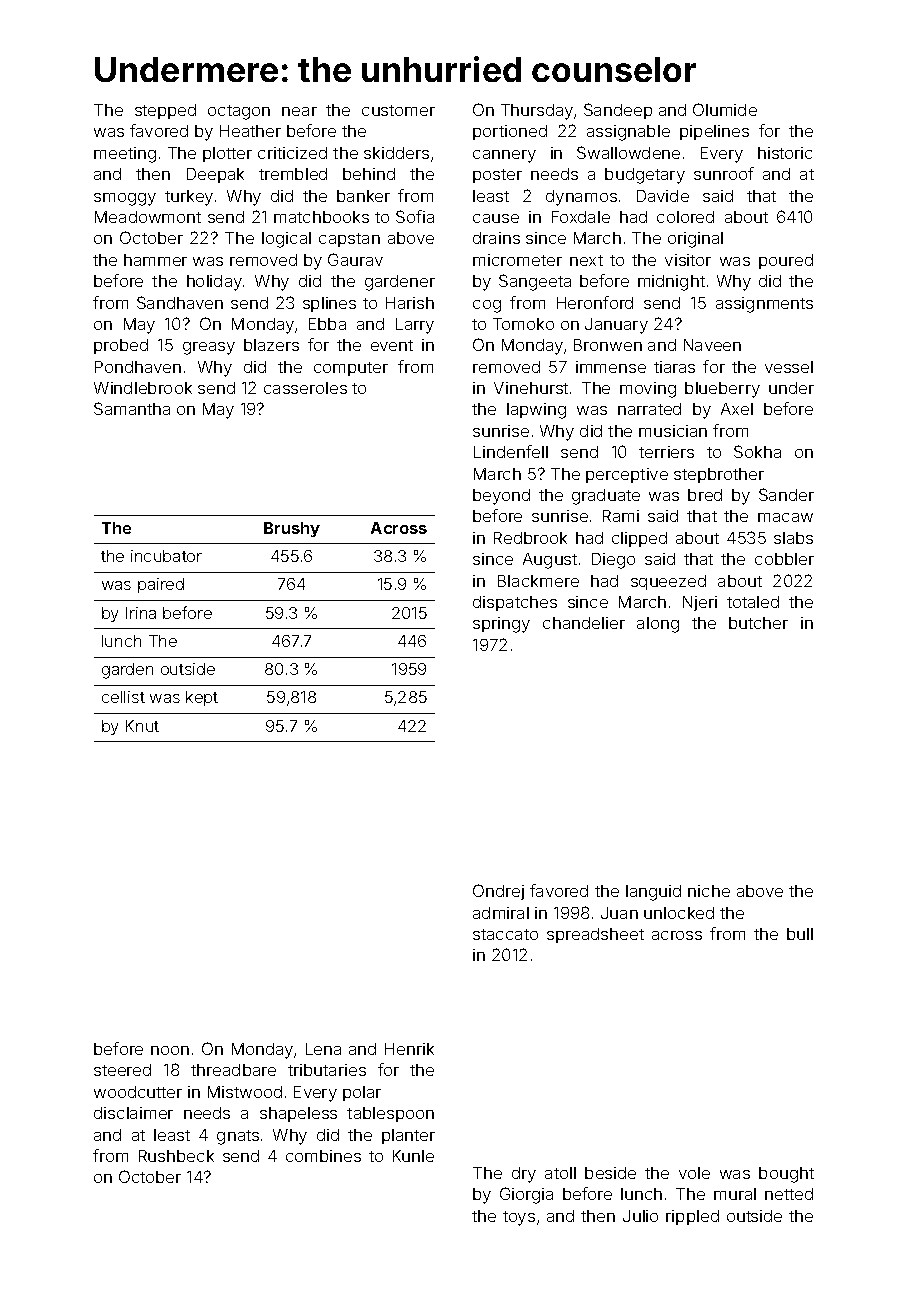 This screenshot has width=908, height=1316. I want to click on incubator, so click(166, 556).
